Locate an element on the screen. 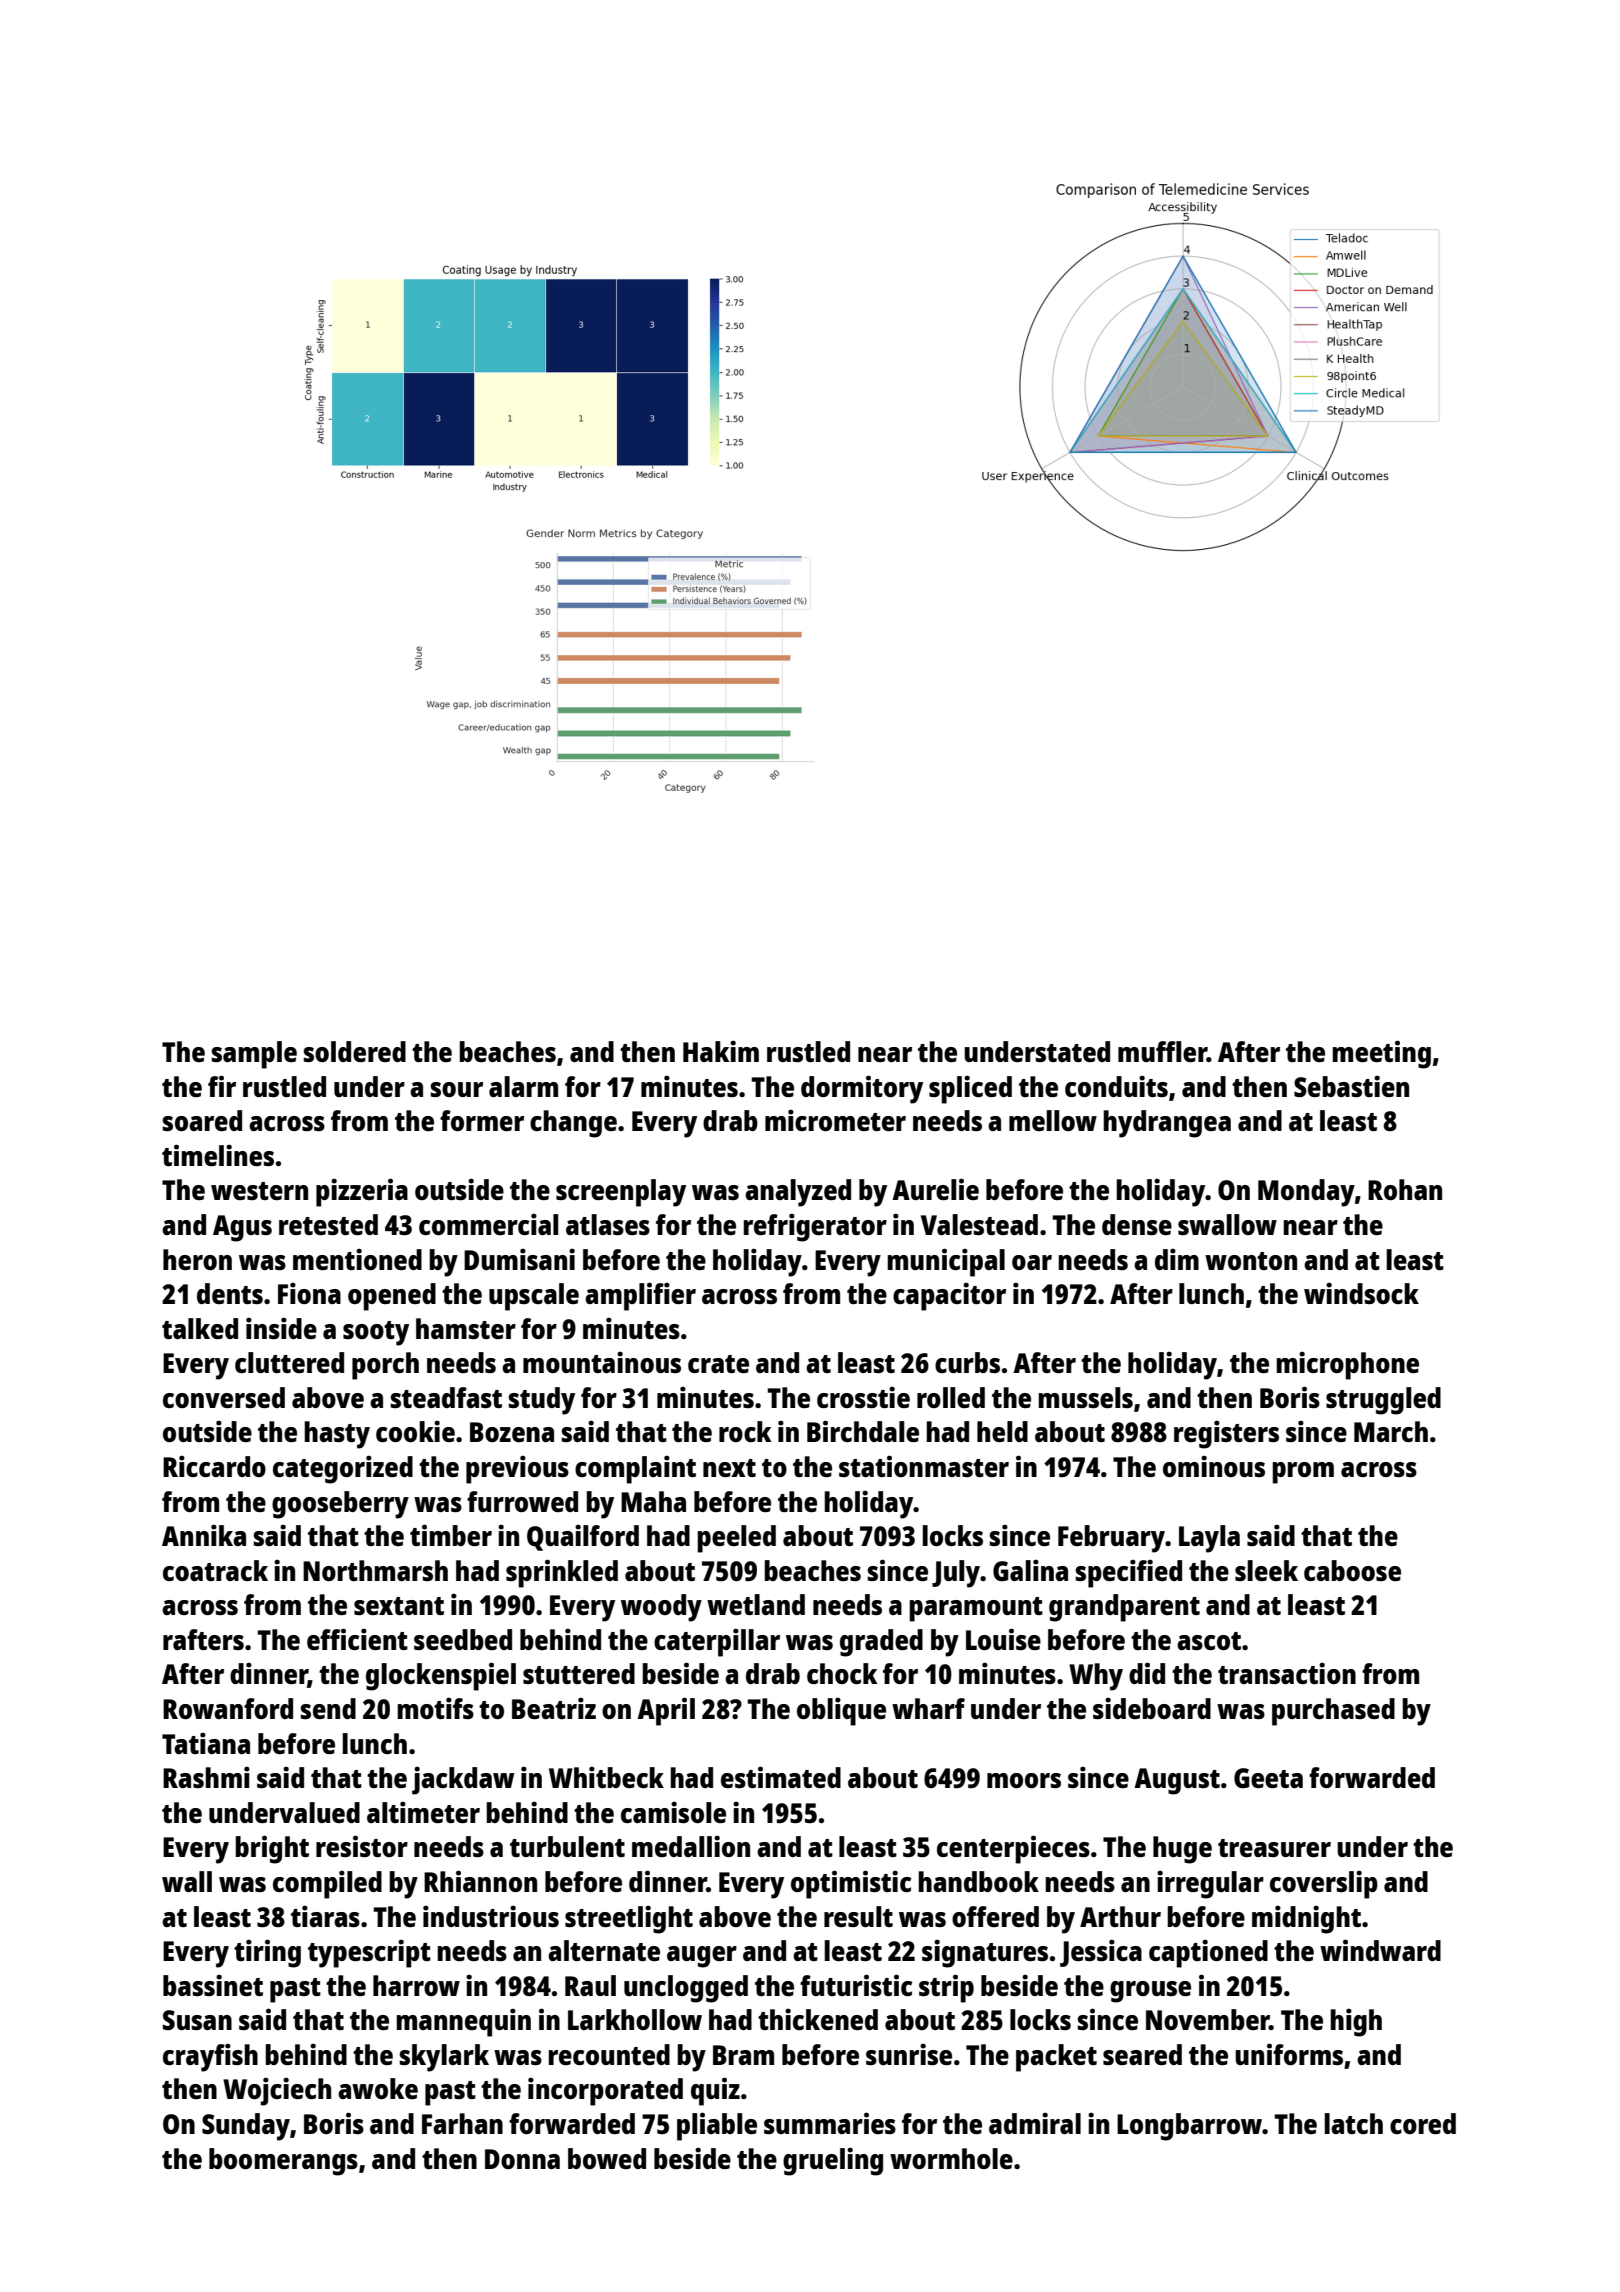 Image resolution: width=1620 pixels, height=2292 pixels. muffler is located at coordinates (1162, 1051).
